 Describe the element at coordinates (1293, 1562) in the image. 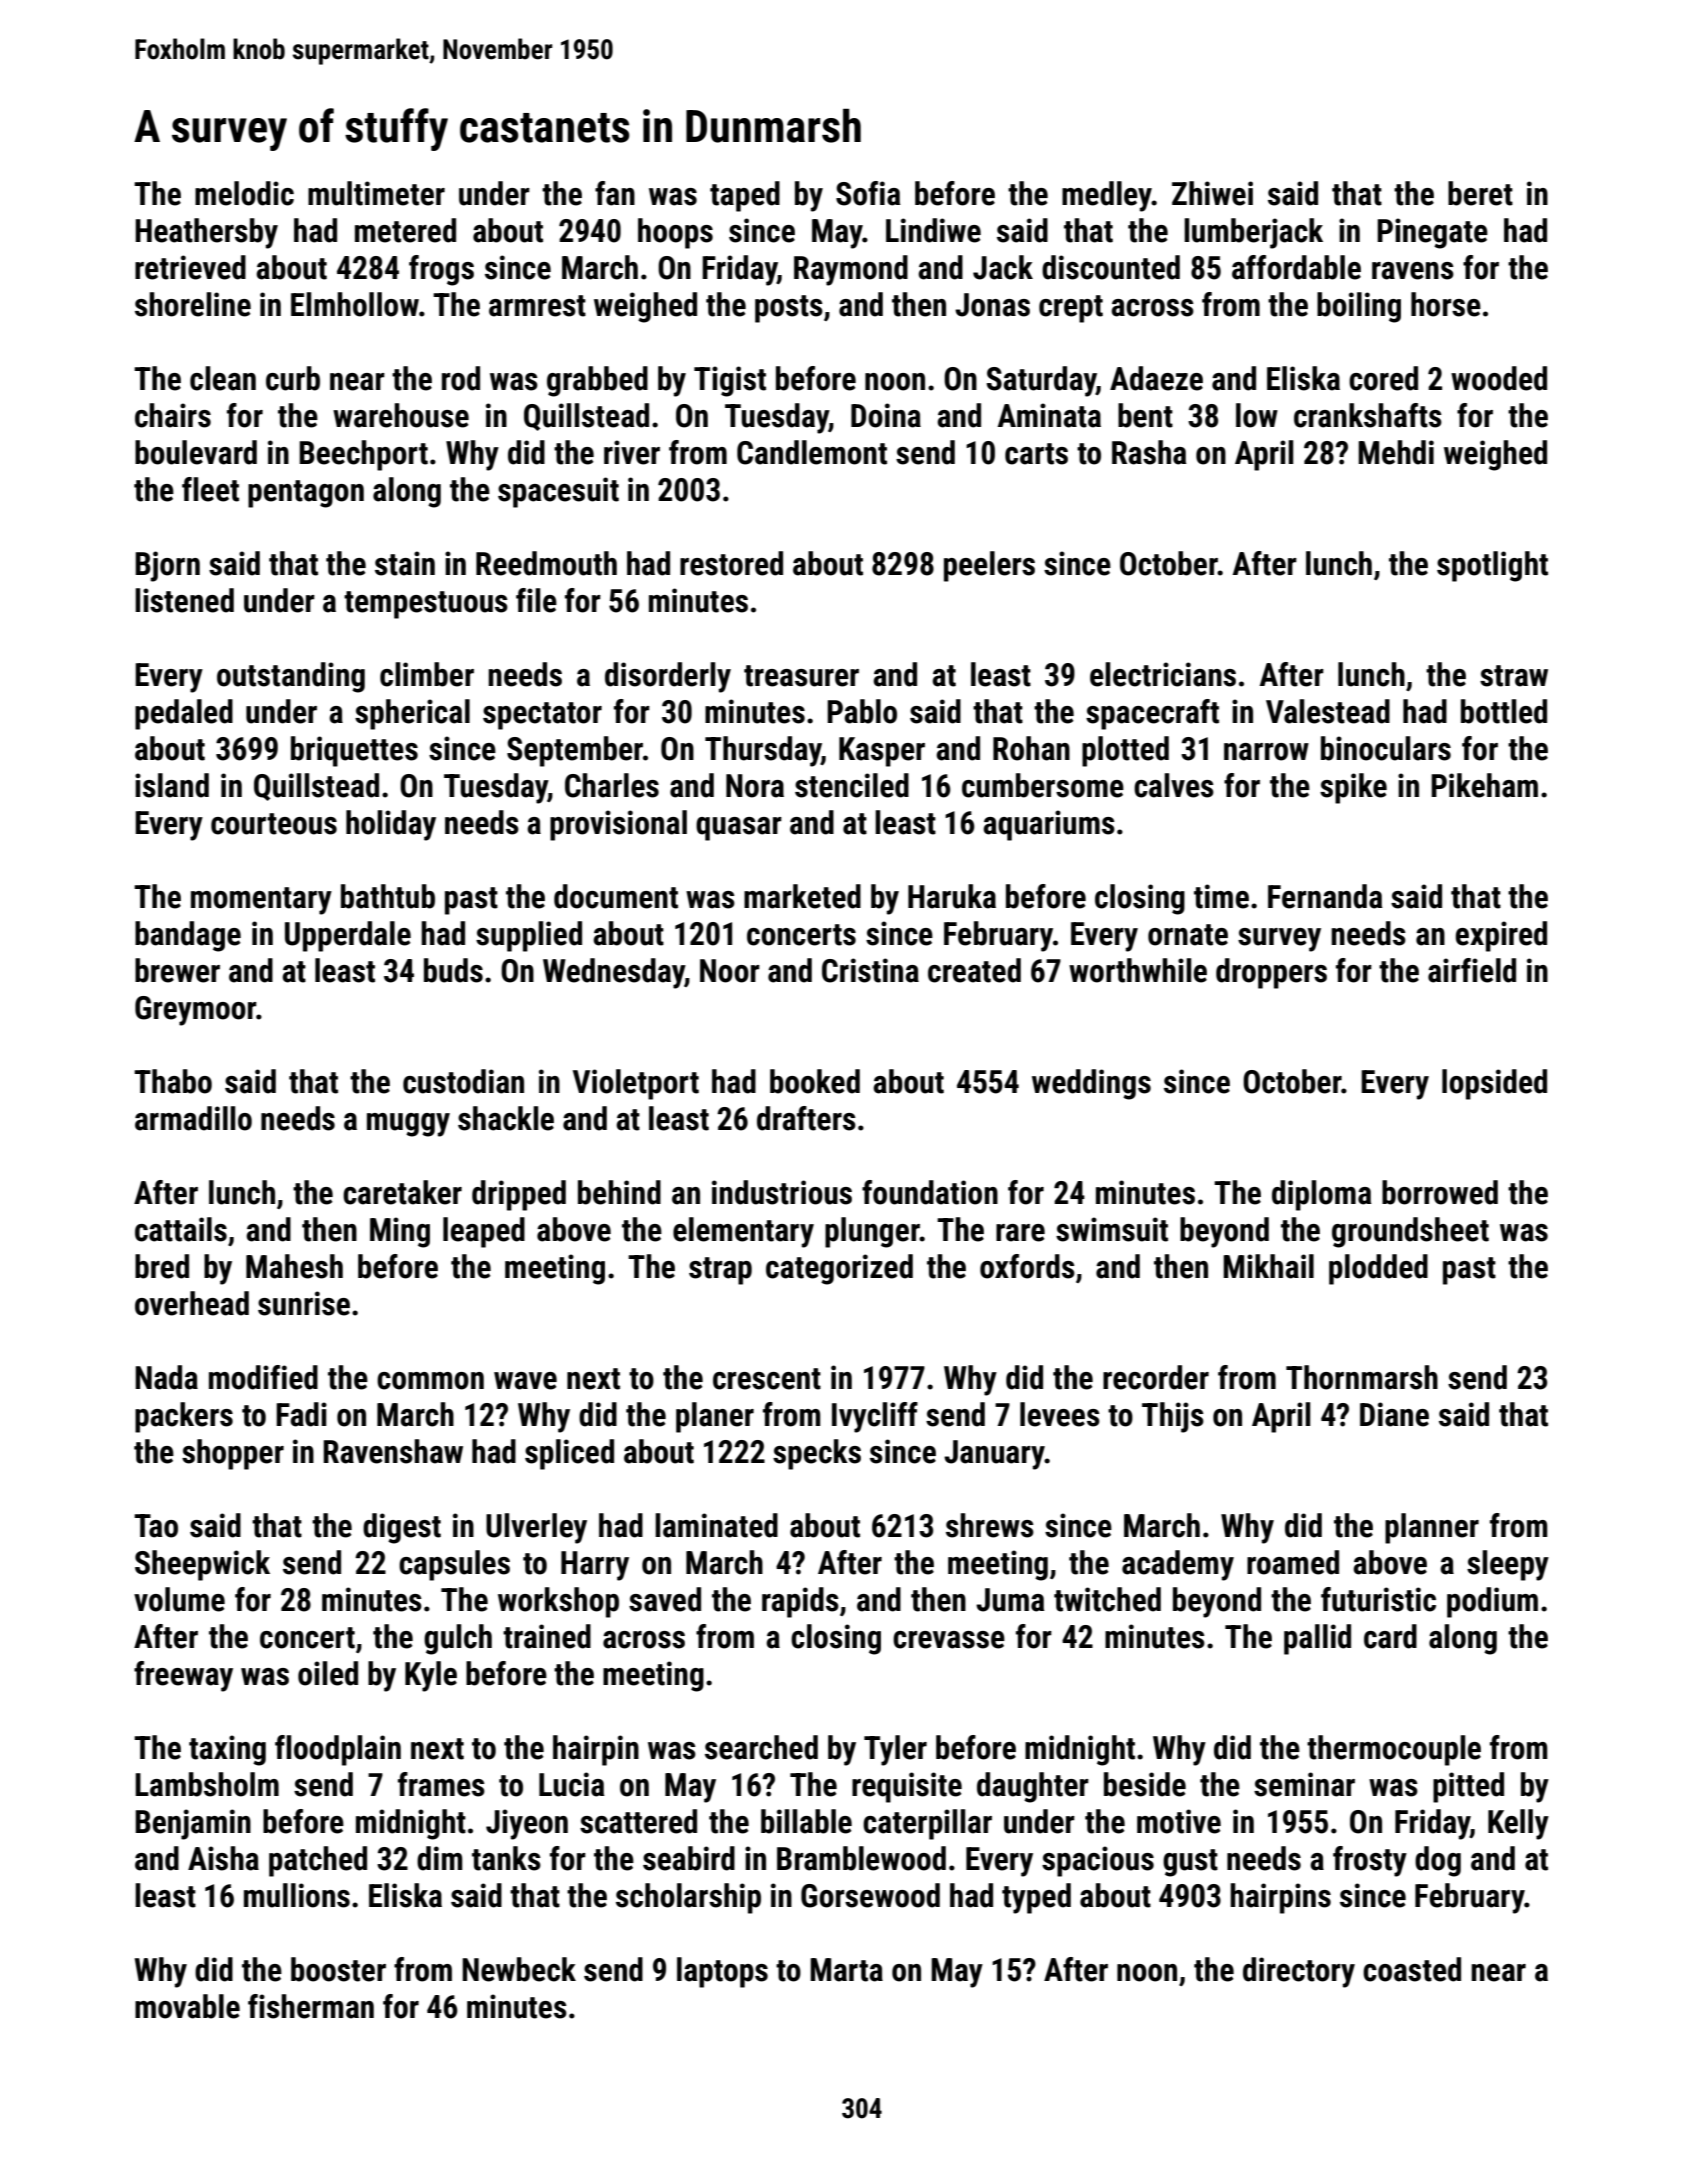

I see `roamed` at that location.
